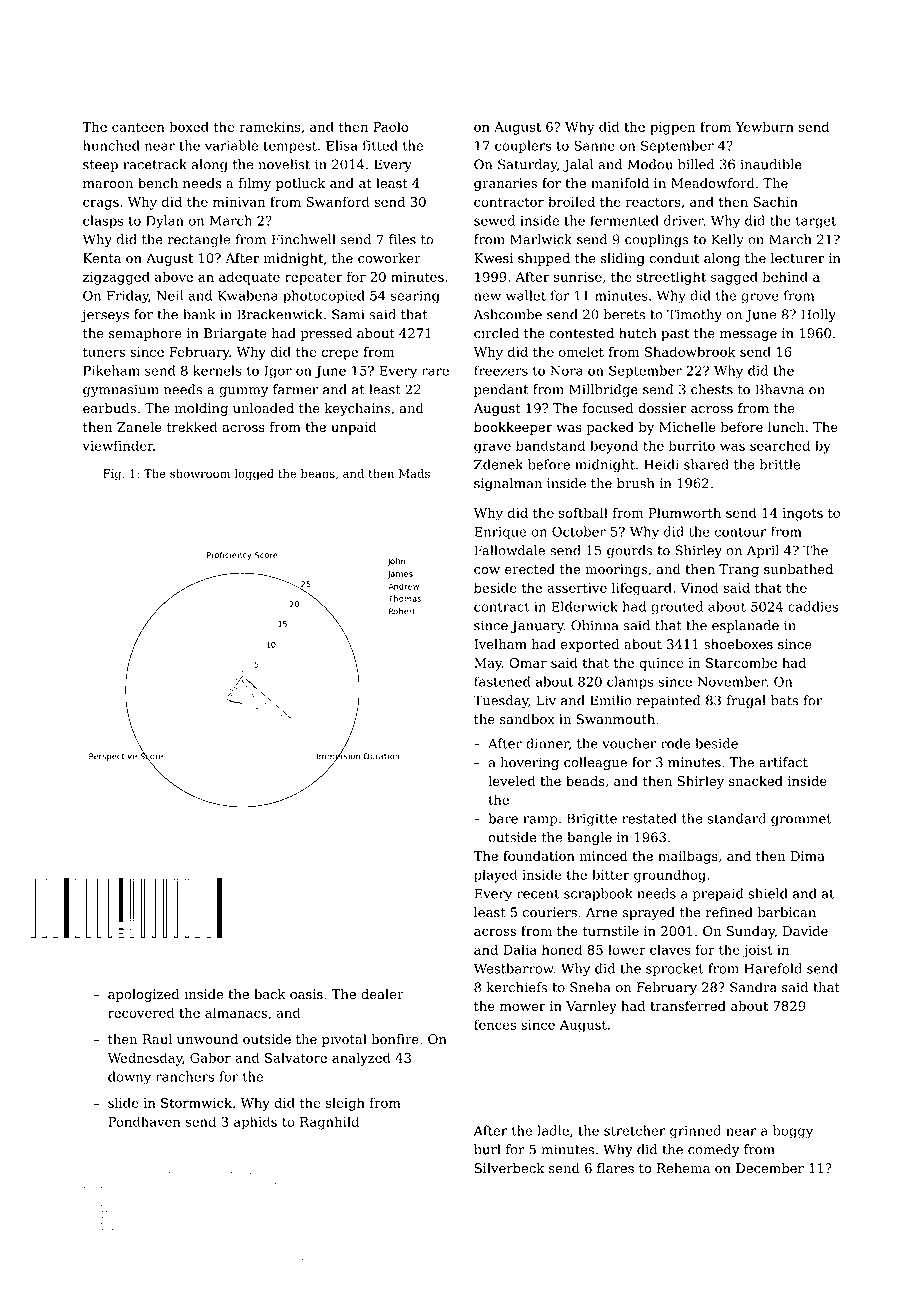 This screenshot has height=1308, width=924. I want to click on Rehema, so click(683, 1168).
